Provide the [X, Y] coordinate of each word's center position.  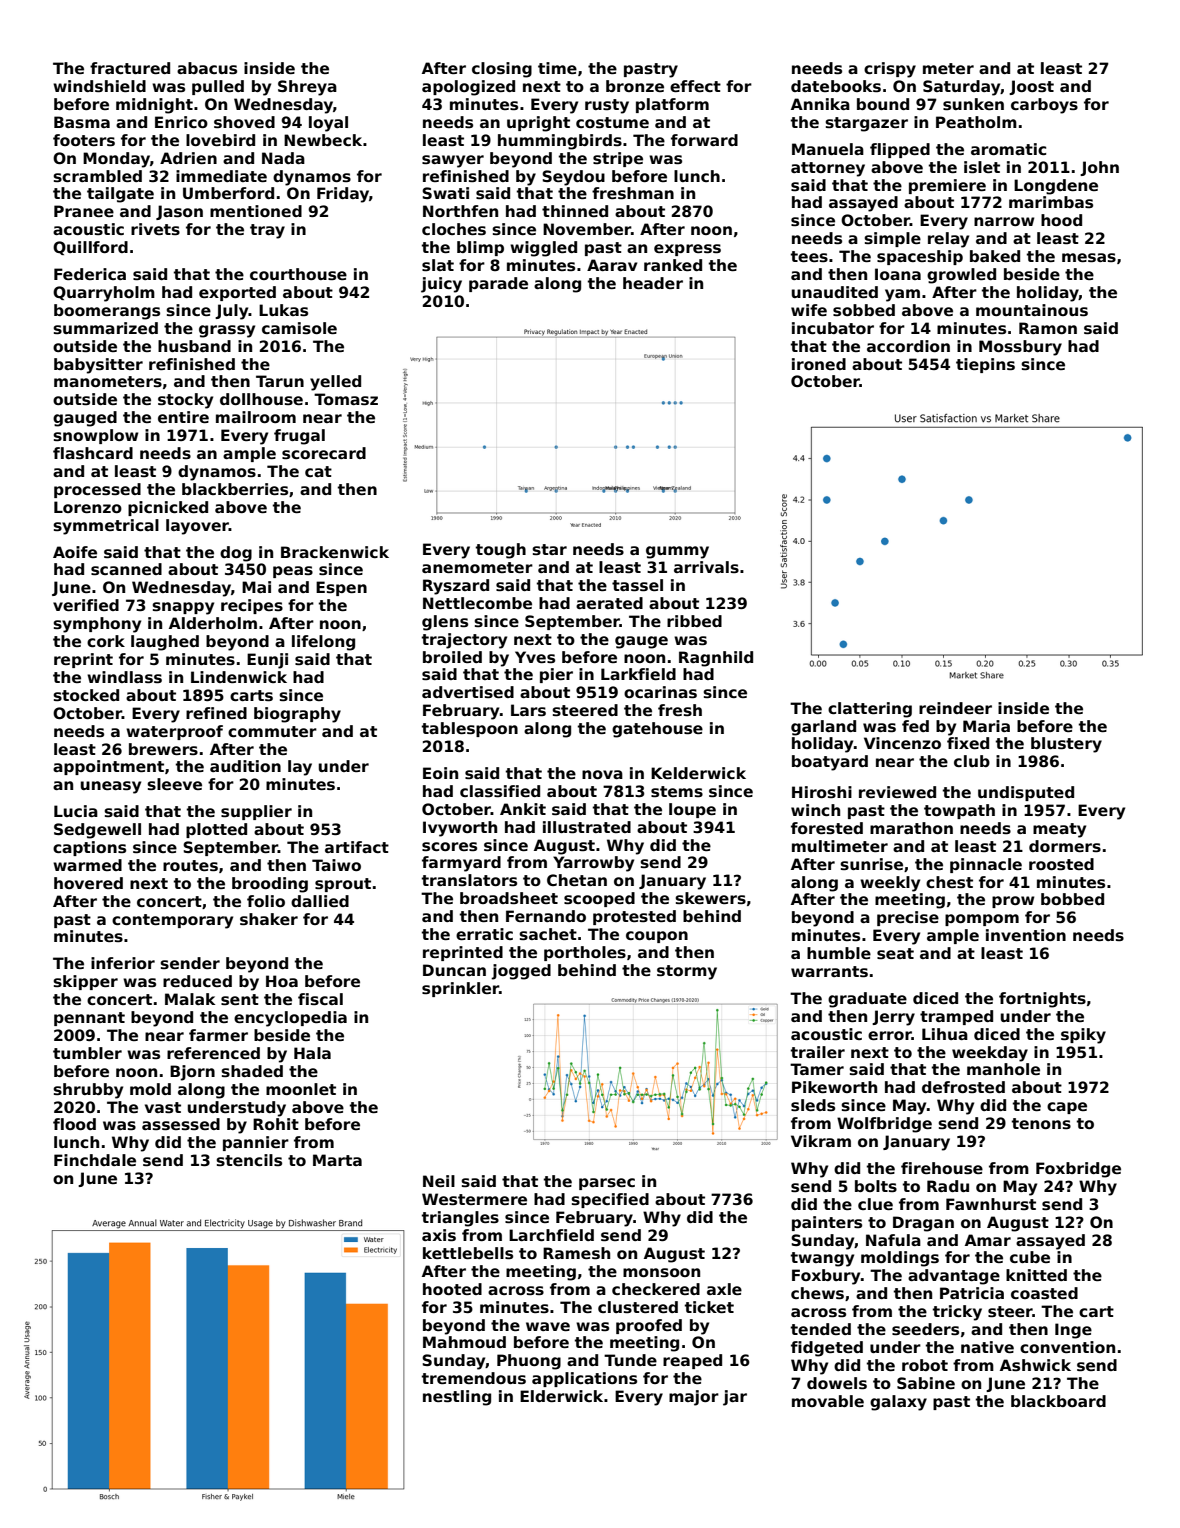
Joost [1031, 87]
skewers [710, 898]
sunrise [871, 864]
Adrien [188, 158]
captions [89, 848]
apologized [468, 88]
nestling [457, 1398]
